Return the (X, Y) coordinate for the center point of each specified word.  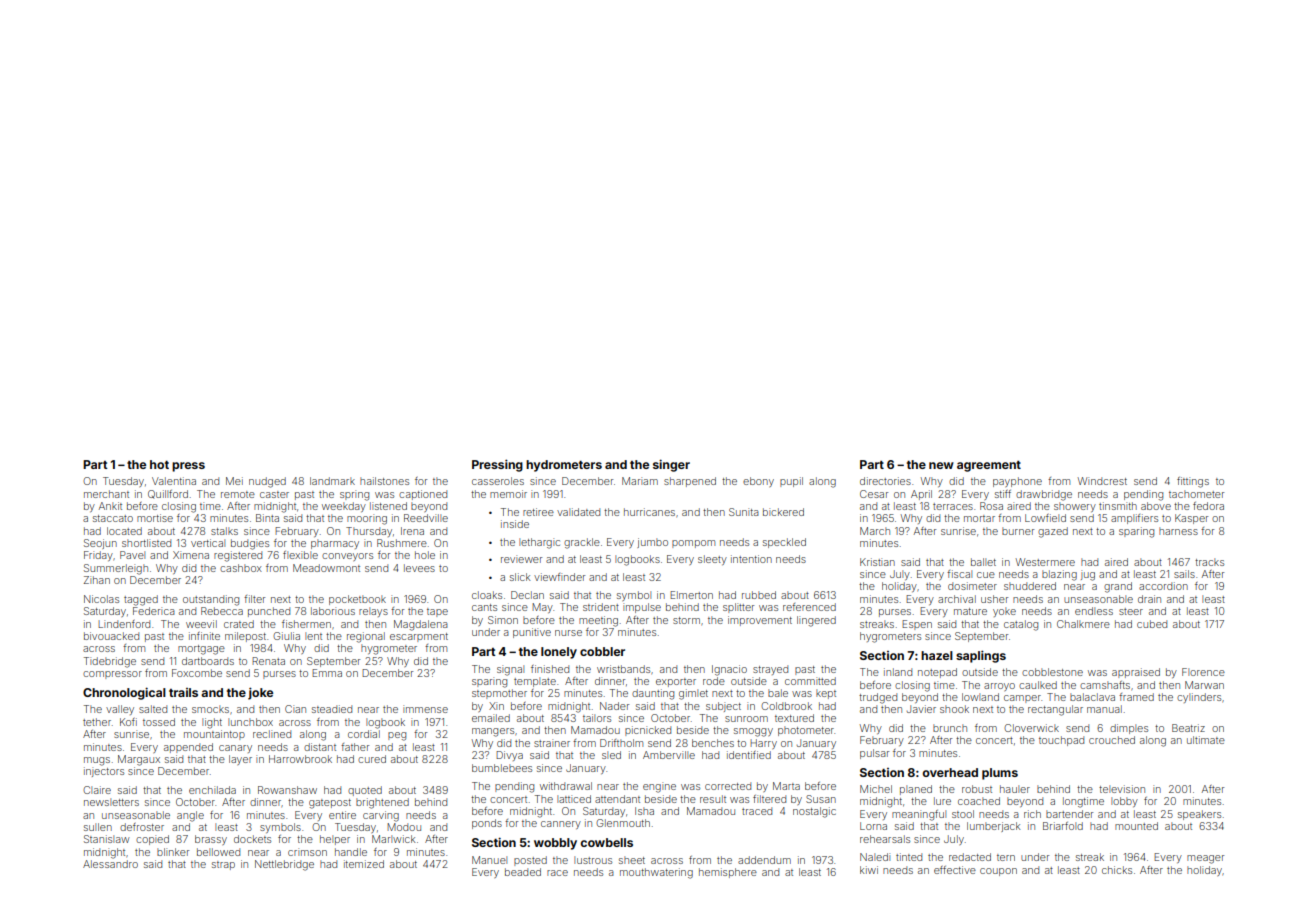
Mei (234, 481)
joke (260, 693)
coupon (998, 872)
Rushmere (402, 543)
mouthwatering (656, 873)
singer (671, 465)
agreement (989, 466)
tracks (1209, 562)
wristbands (623, 669)
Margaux (139, 760)
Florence (1203, 672)
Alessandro (110, 864)
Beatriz (1188, 728)
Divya (509, 756)
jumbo (652, 543)
